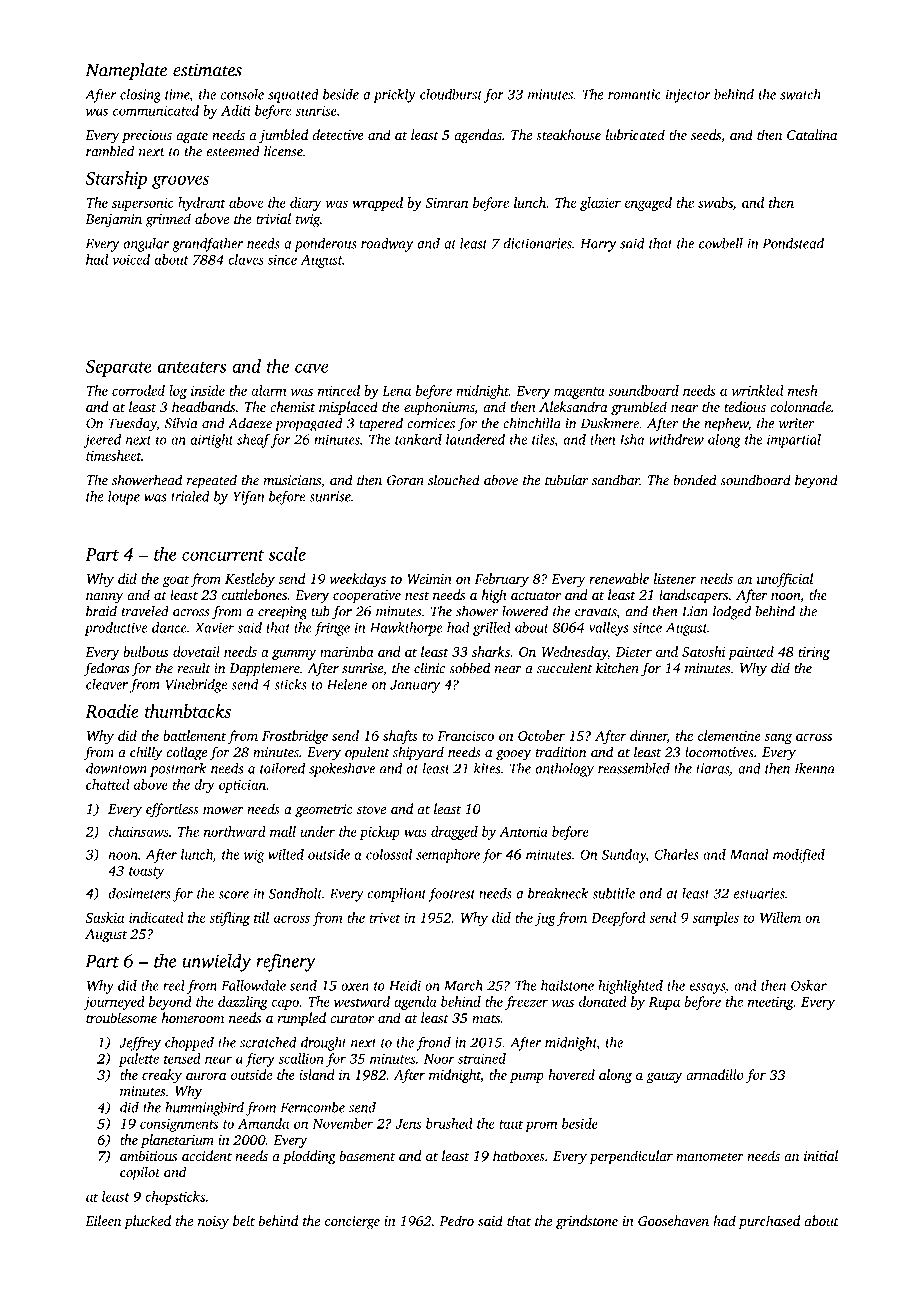  Describe the element at coordinates (106, 669) in the screenshot. I see `fedoras` at that location.
